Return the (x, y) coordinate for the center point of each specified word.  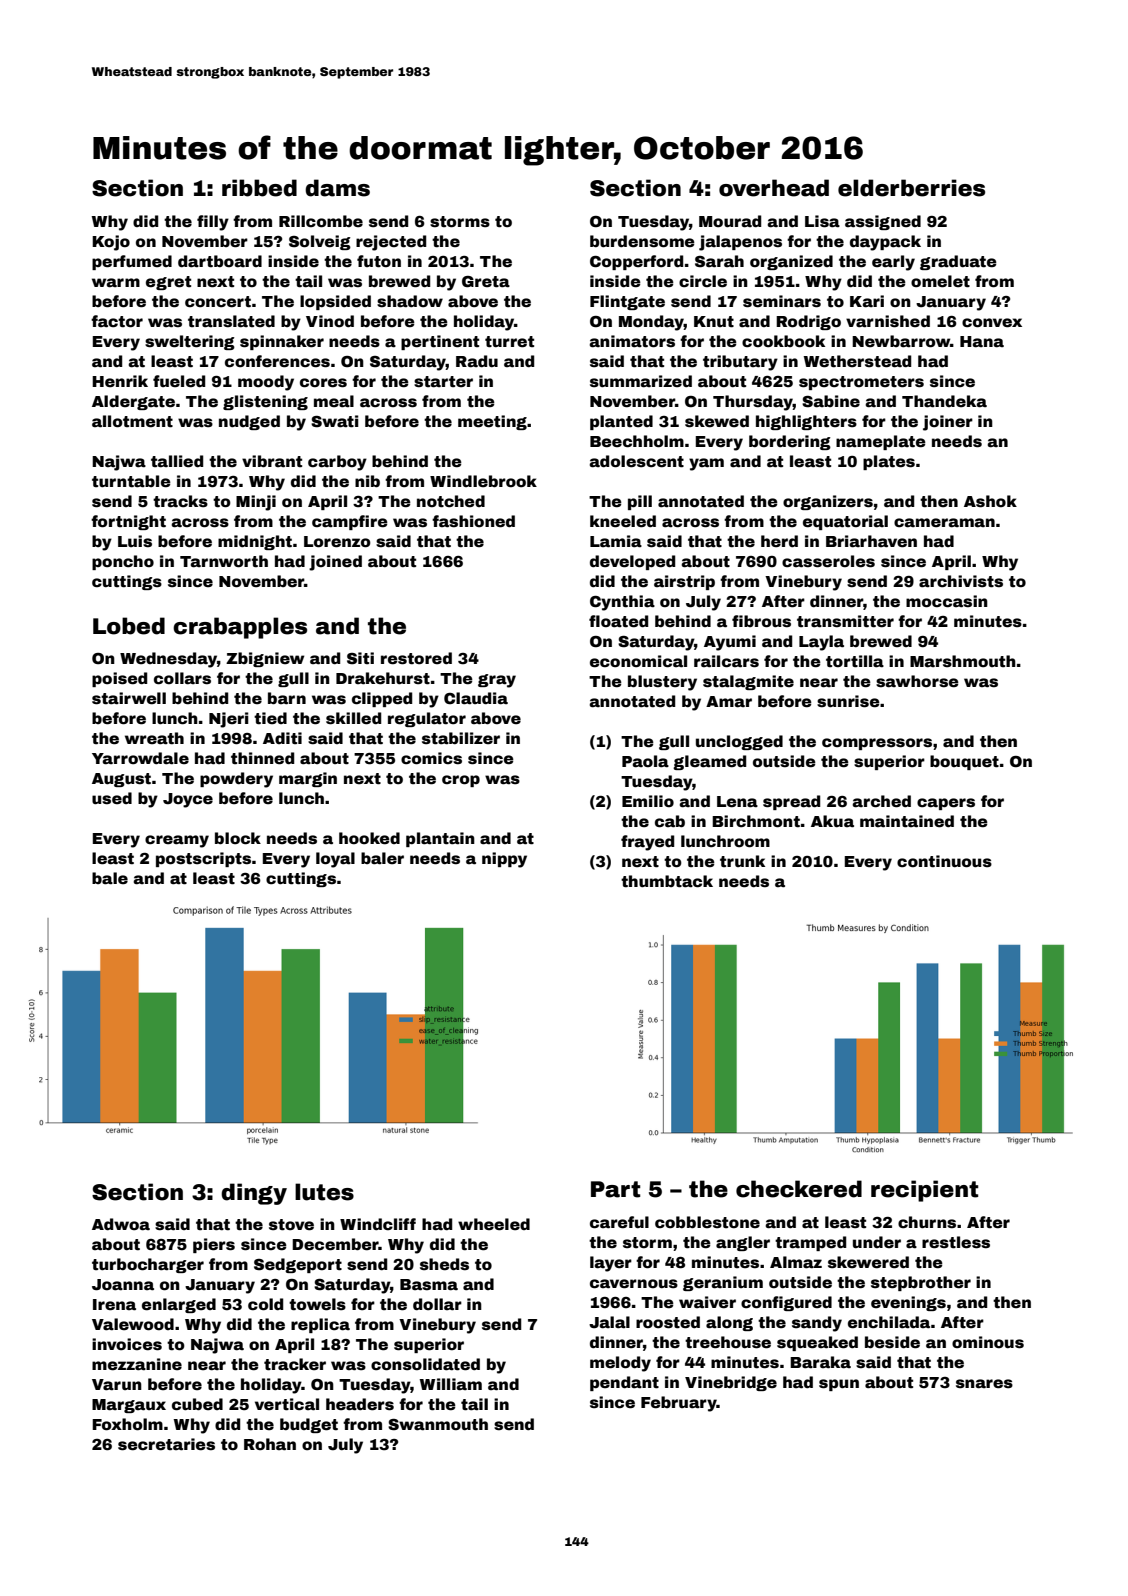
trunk (742, 861)
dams (337, 188)
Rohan (270, 1444)
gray (497, 681)
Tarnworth (224, 561)
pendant (624, 1383)
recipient (924, 1191)
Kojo (111, 243)
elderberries (911, 188)
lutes (324, 1192)
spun (839, 1385)
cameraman (944, 523)
